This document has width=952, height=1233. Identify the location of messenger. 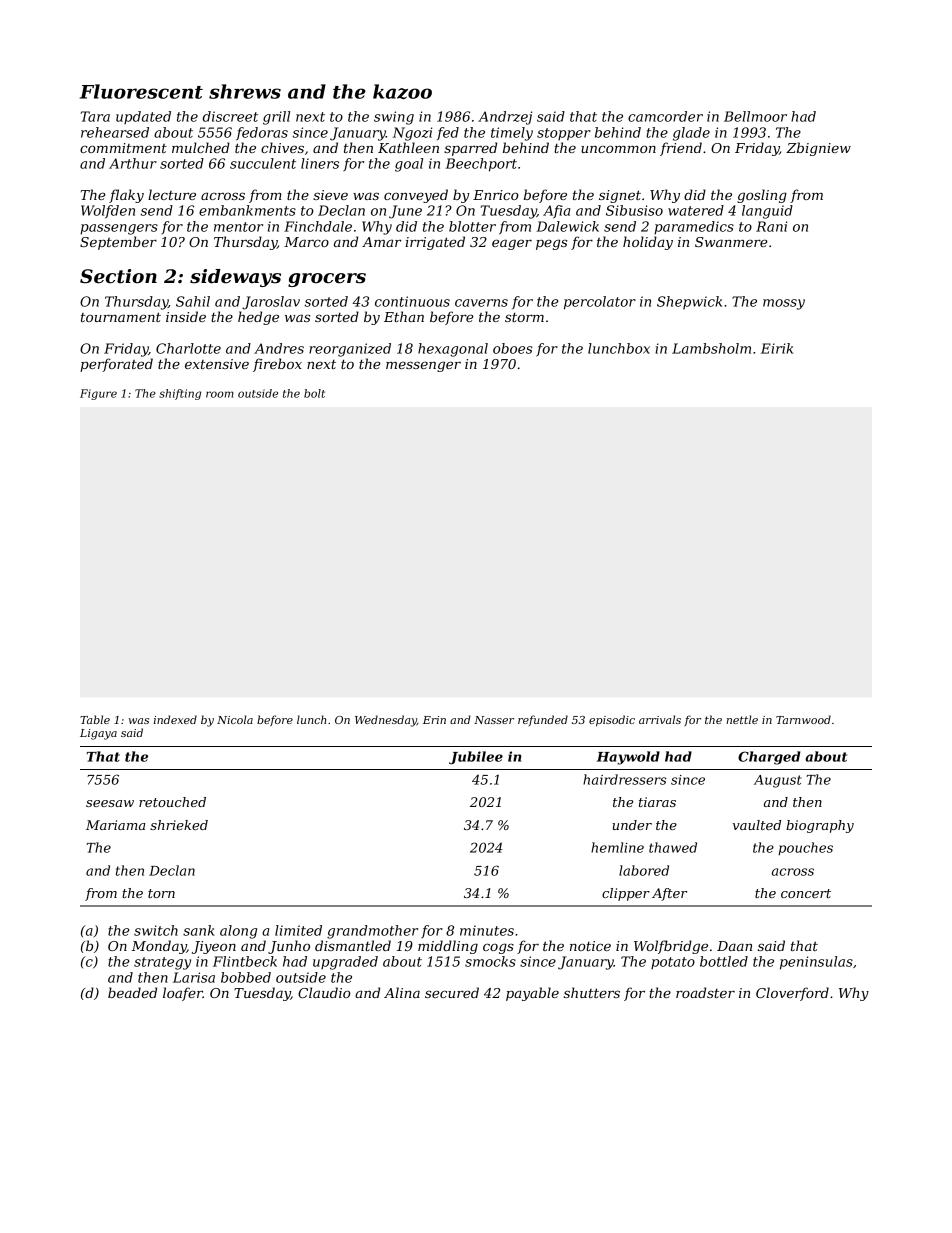
(423, 366).
